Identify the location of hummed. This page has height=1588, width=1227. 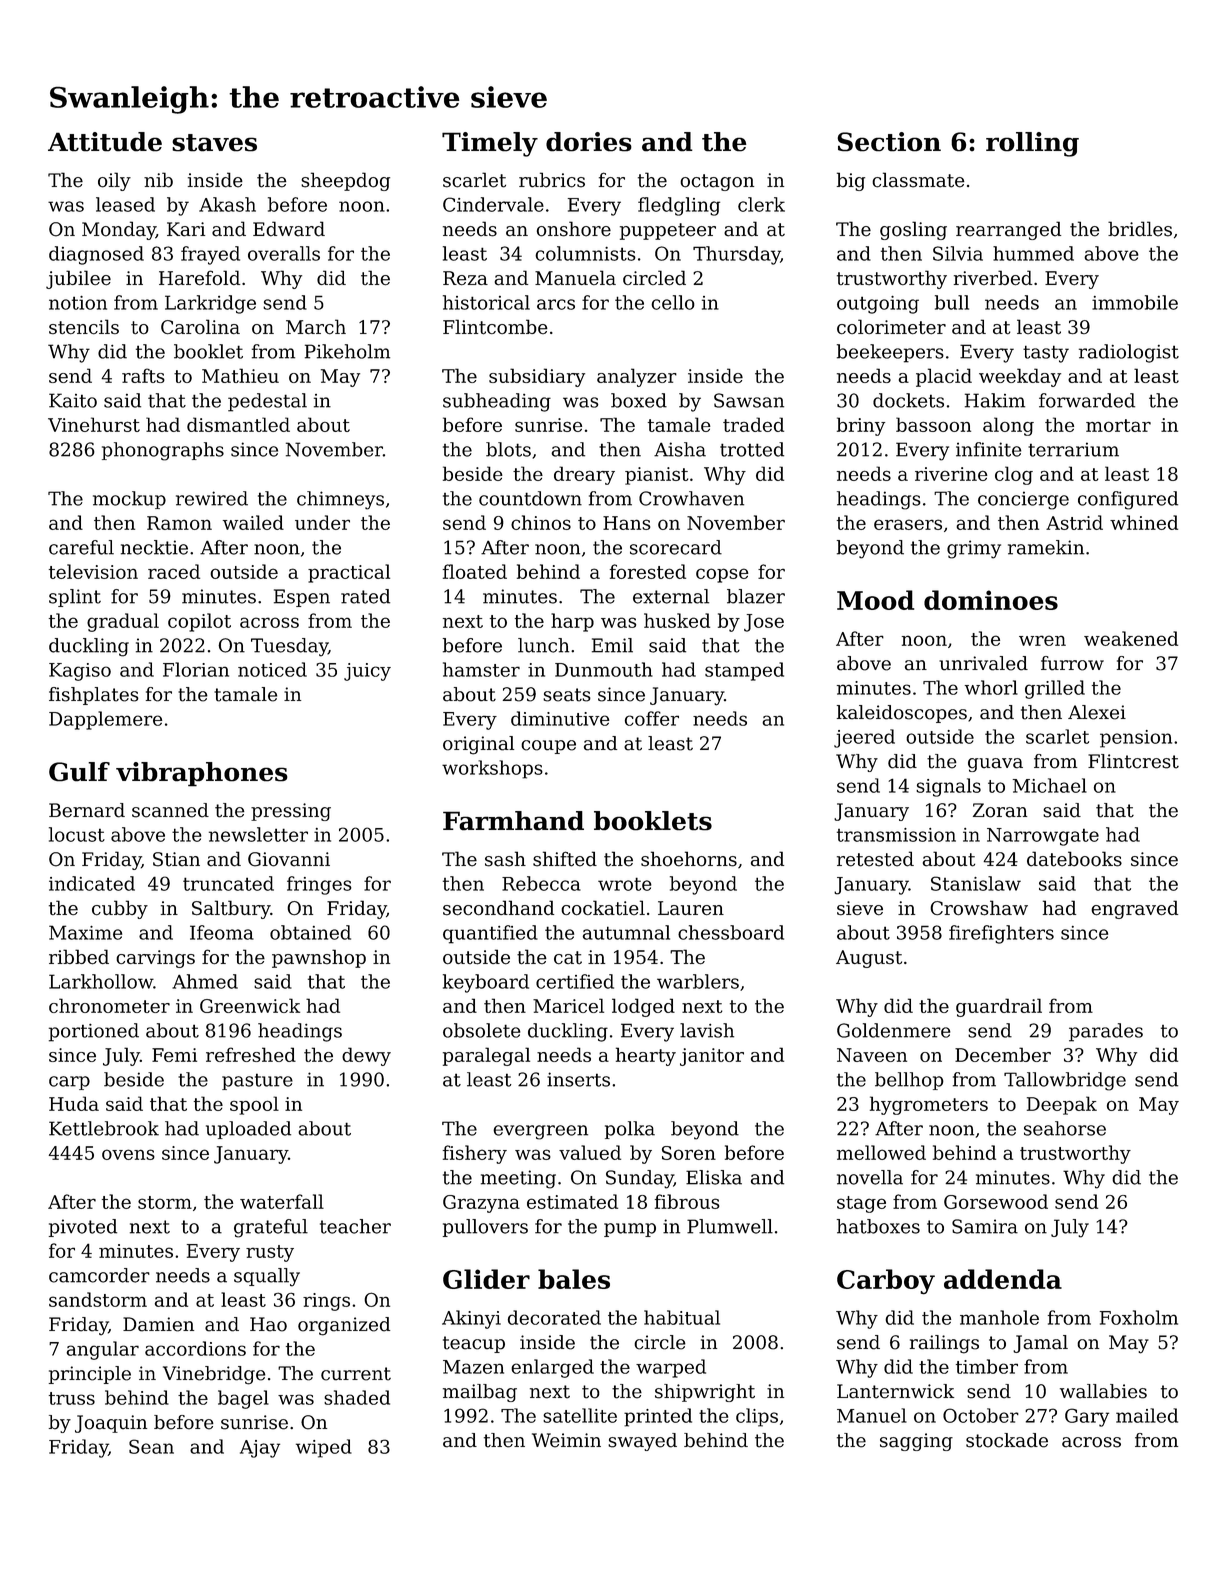
(1033, 253).
